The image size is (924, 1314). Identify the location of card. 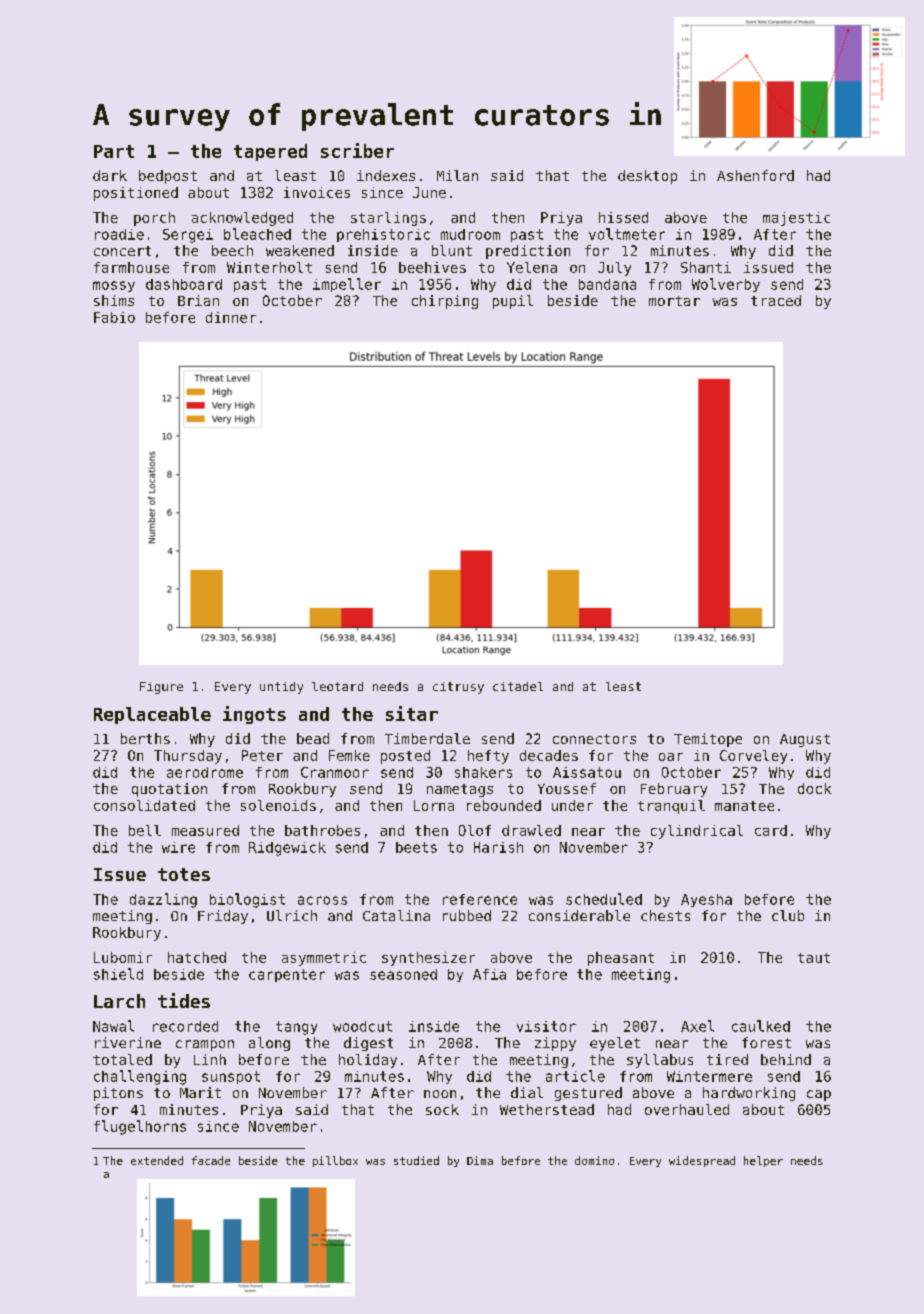
(771, 830).
